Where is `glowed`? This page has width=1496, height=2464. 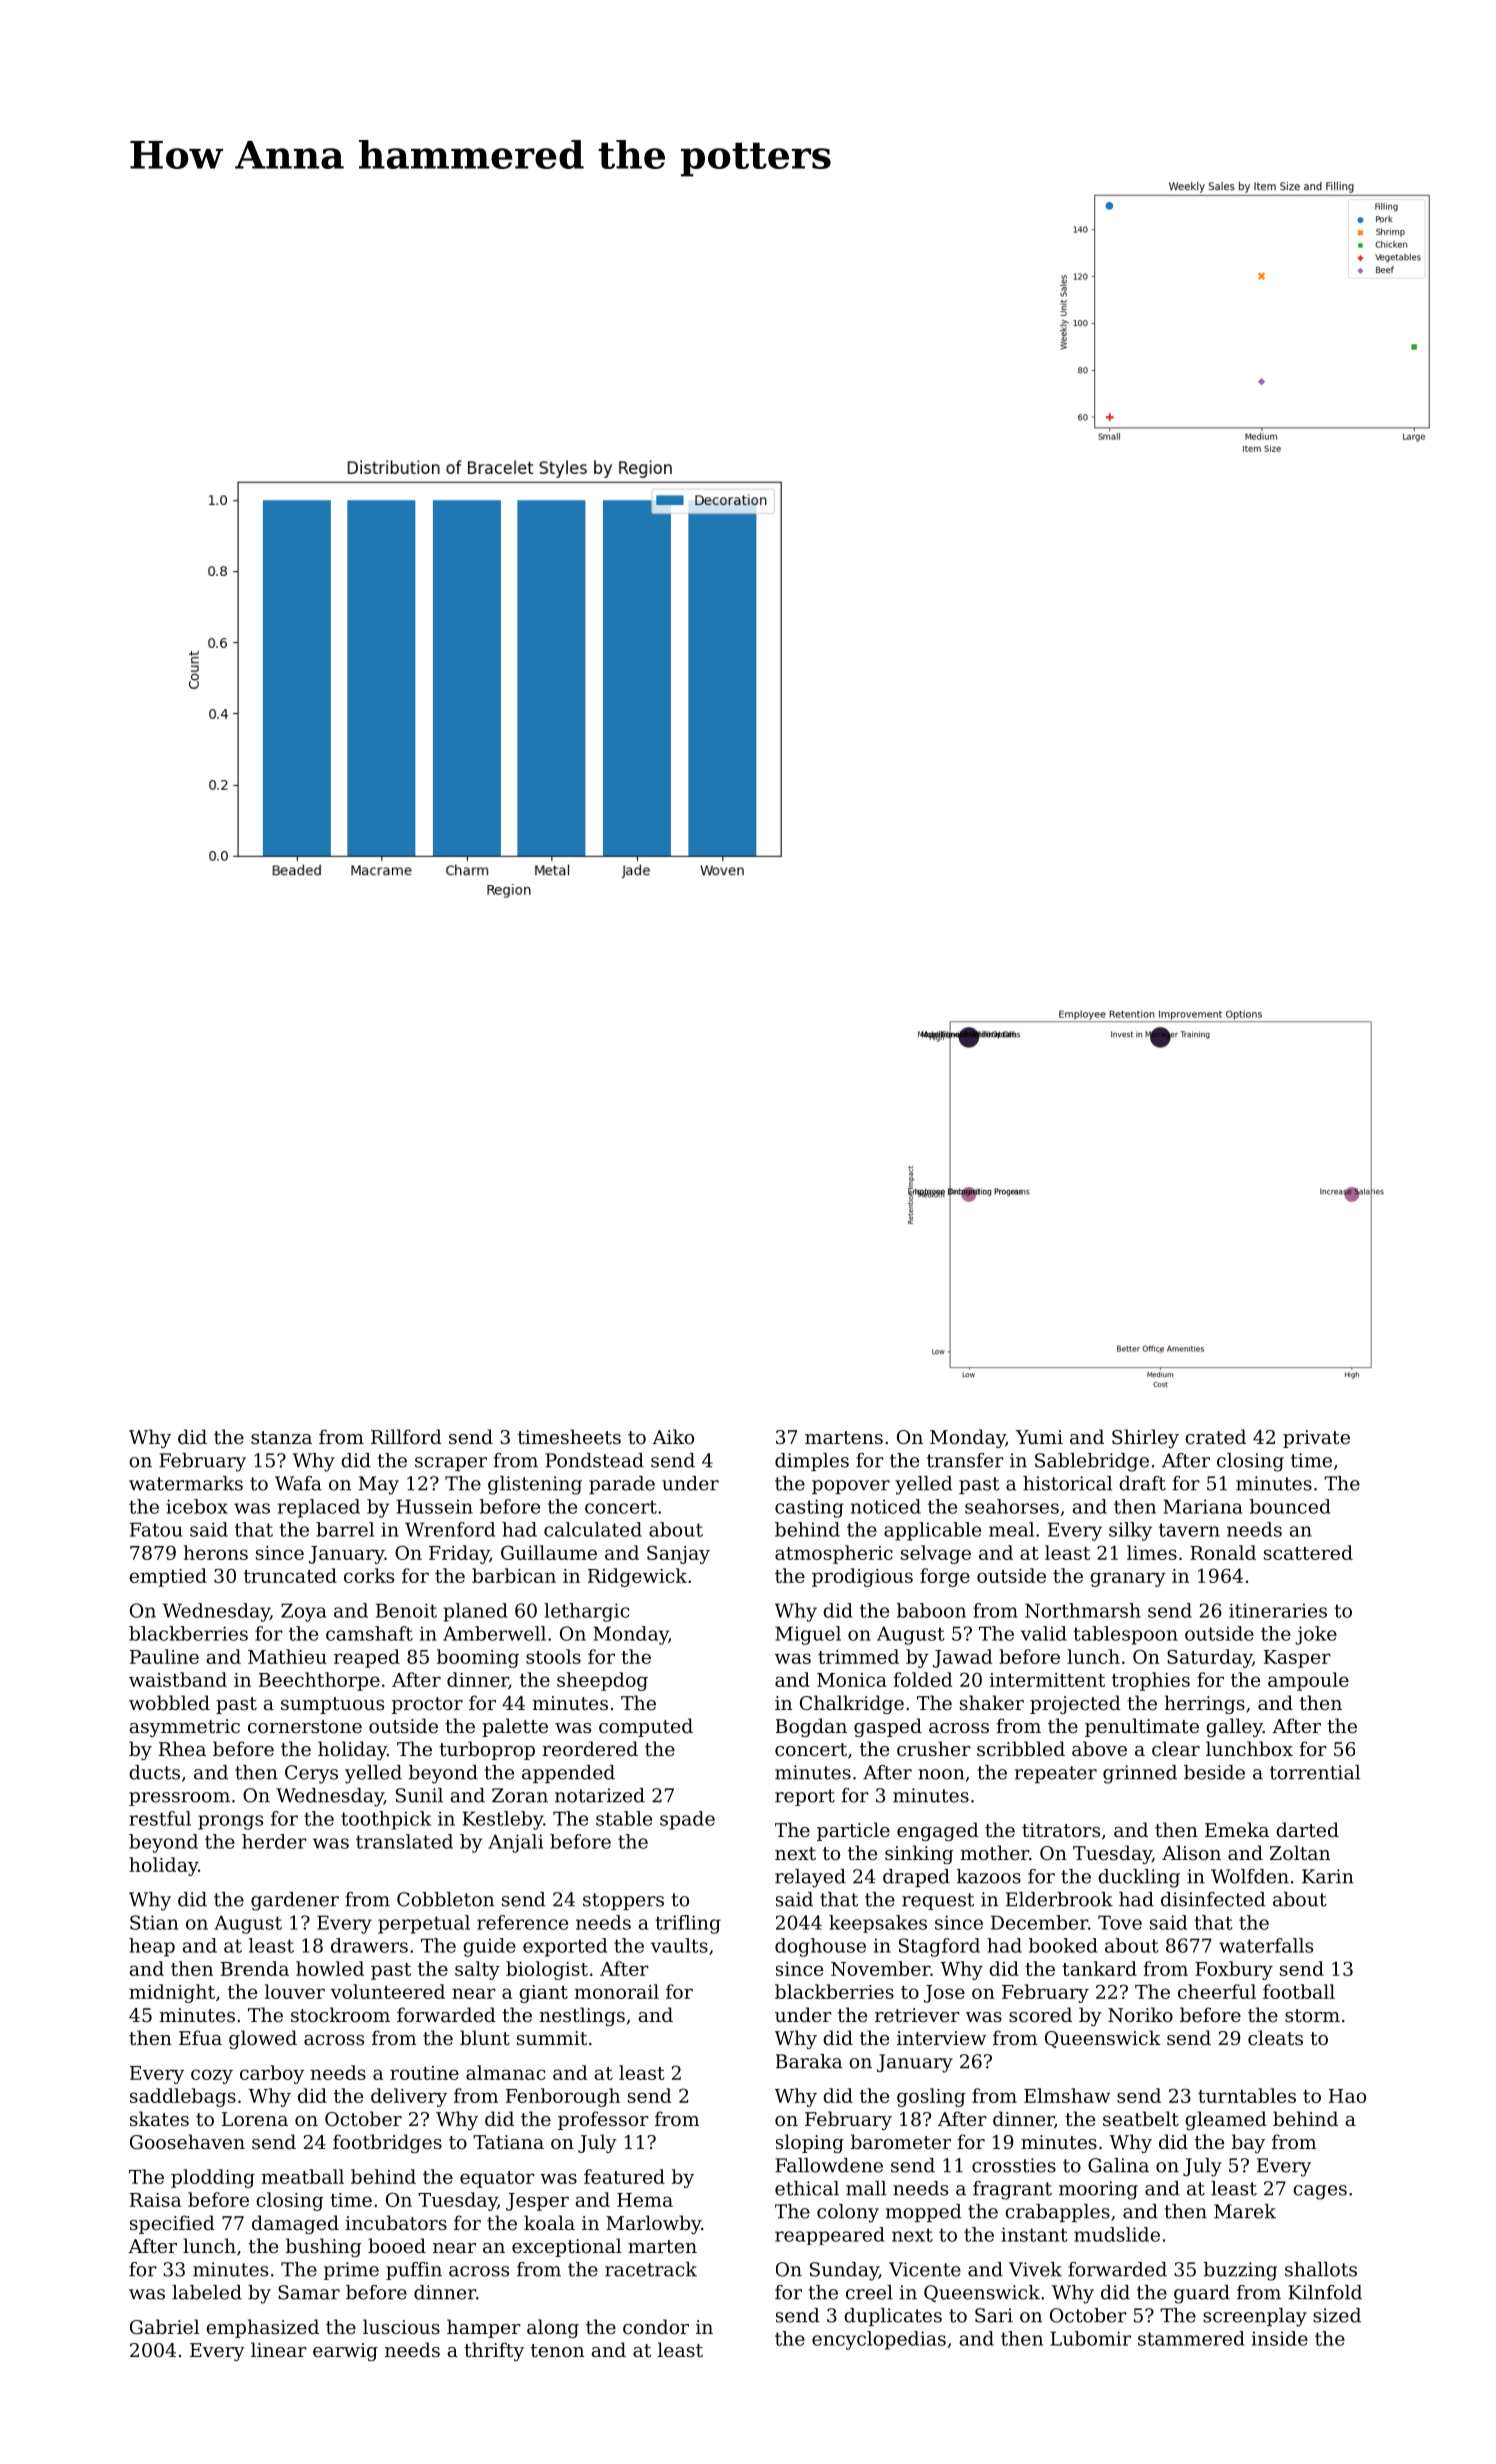 glowed is located at coordinates (263, 2039).
